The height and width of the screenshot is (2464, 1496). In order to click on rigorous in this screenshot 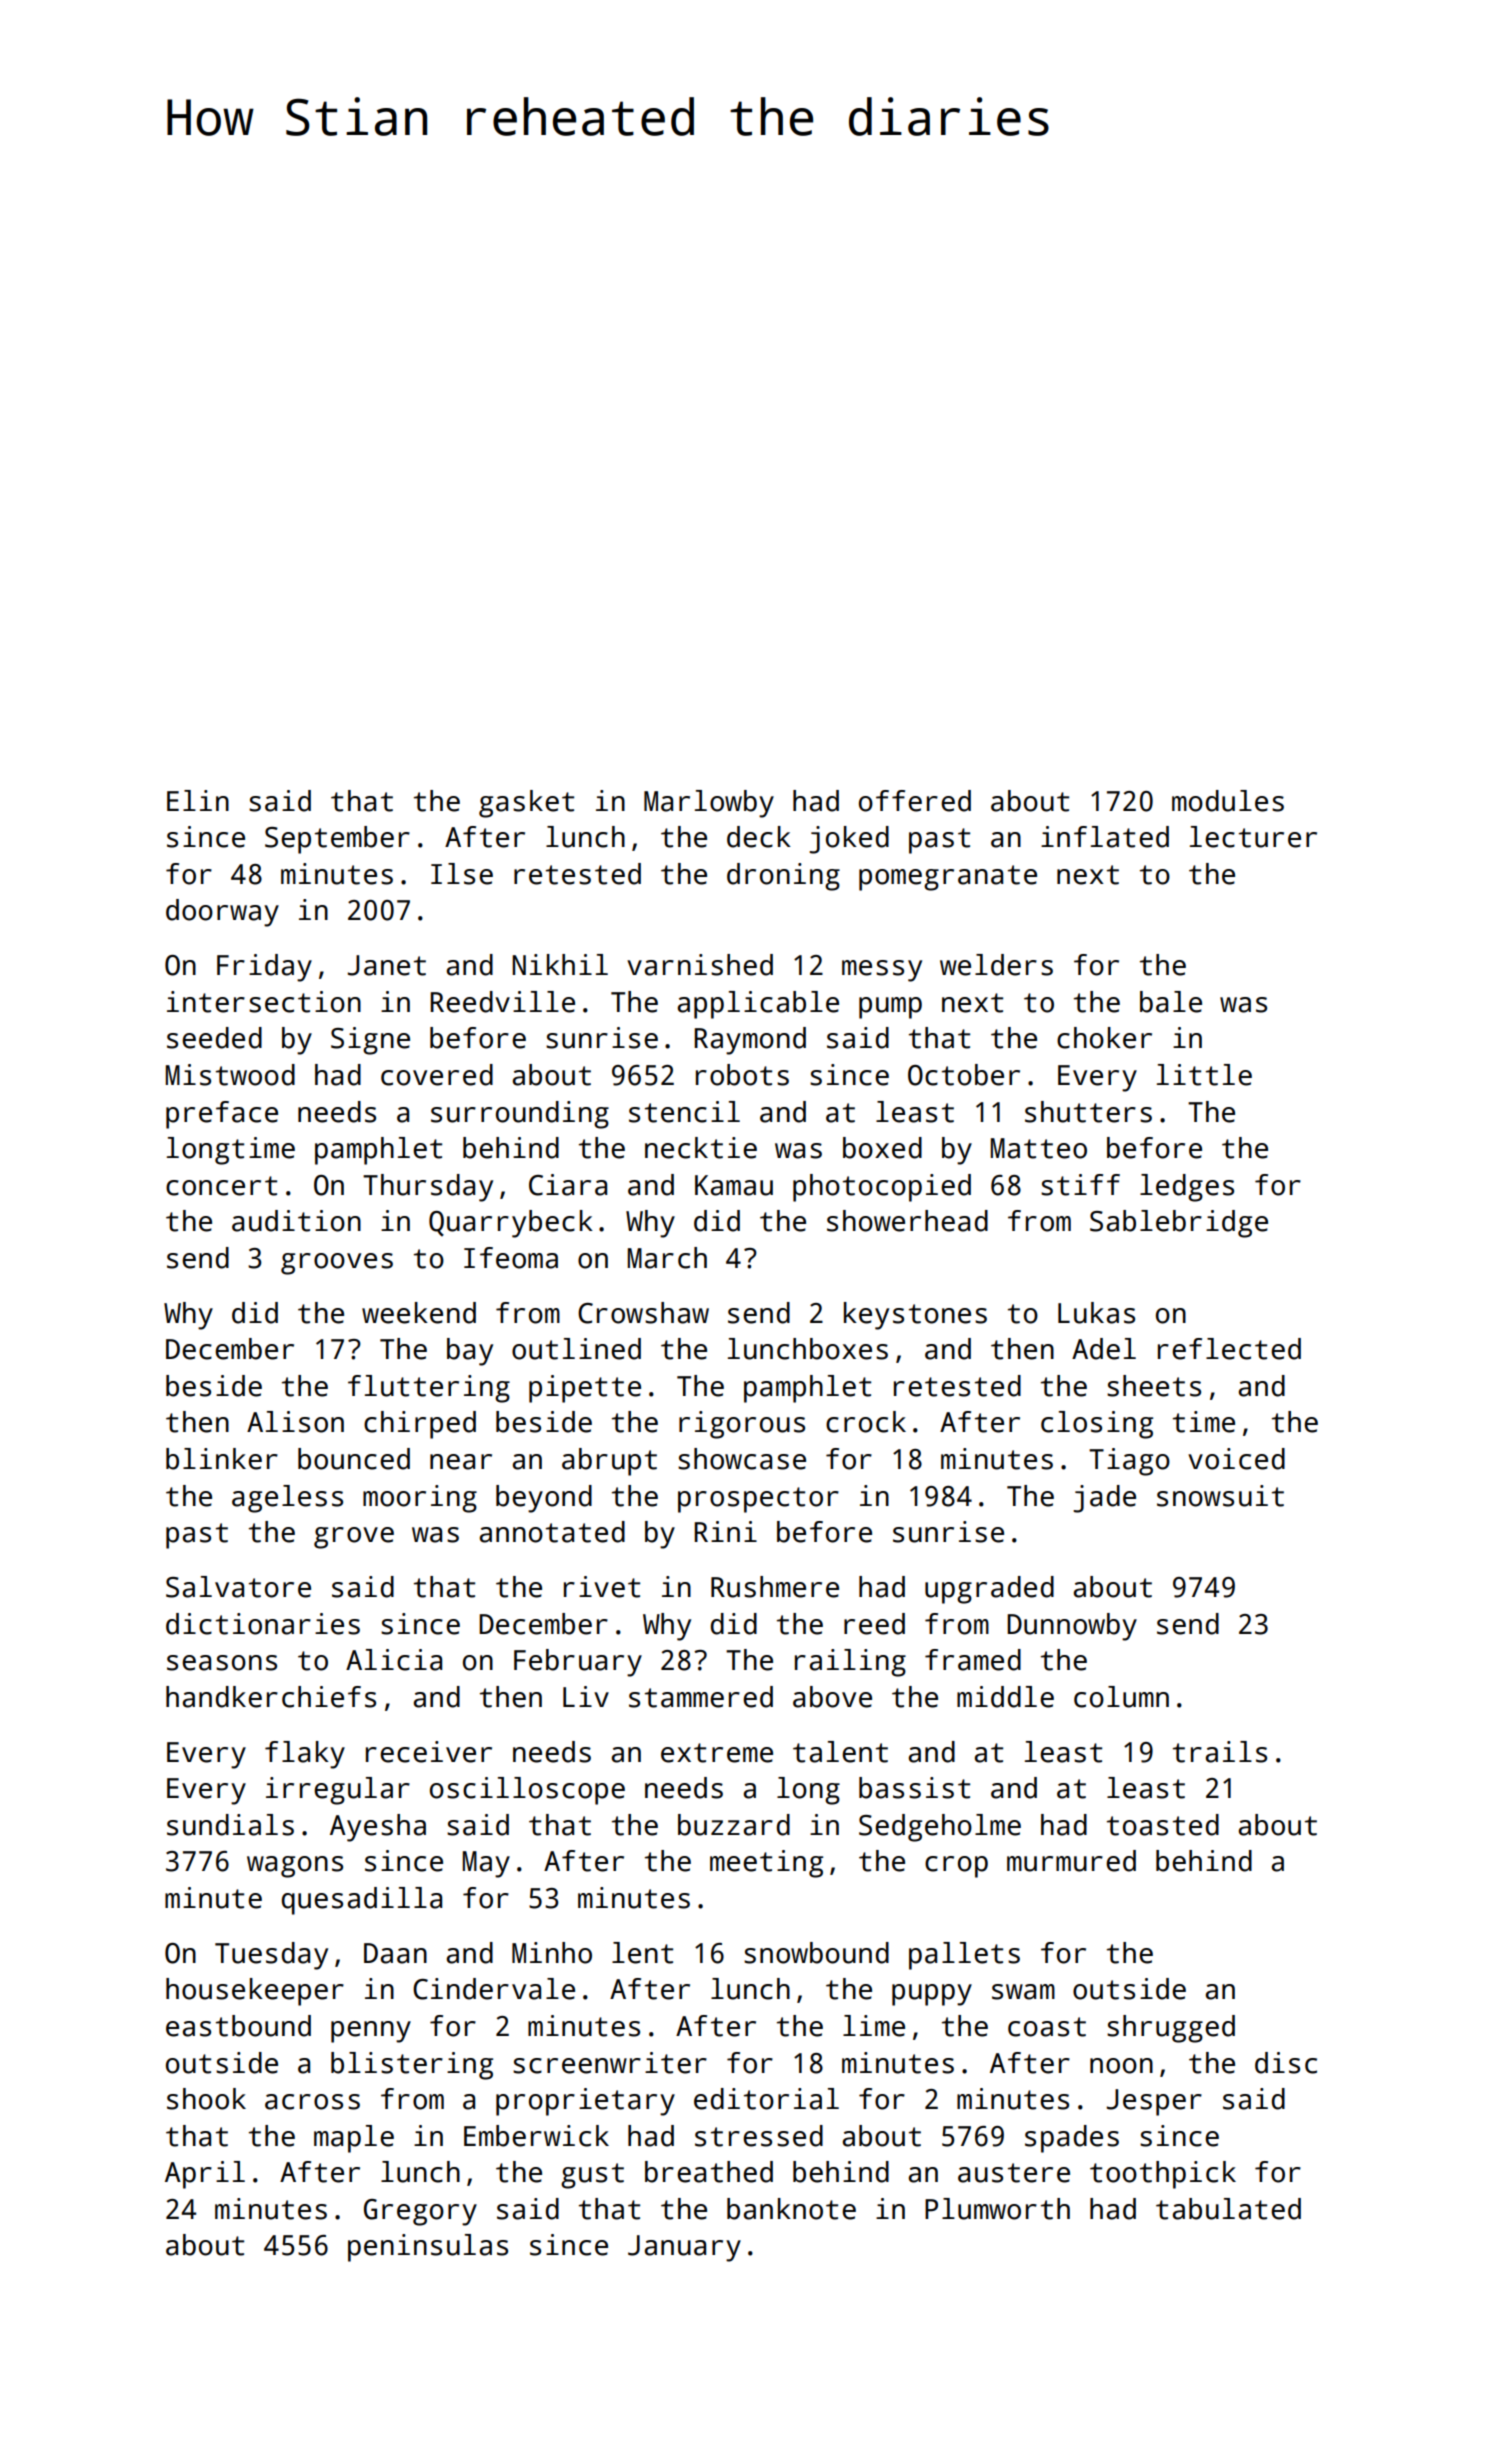, I will do `click(742, 1425)`.
